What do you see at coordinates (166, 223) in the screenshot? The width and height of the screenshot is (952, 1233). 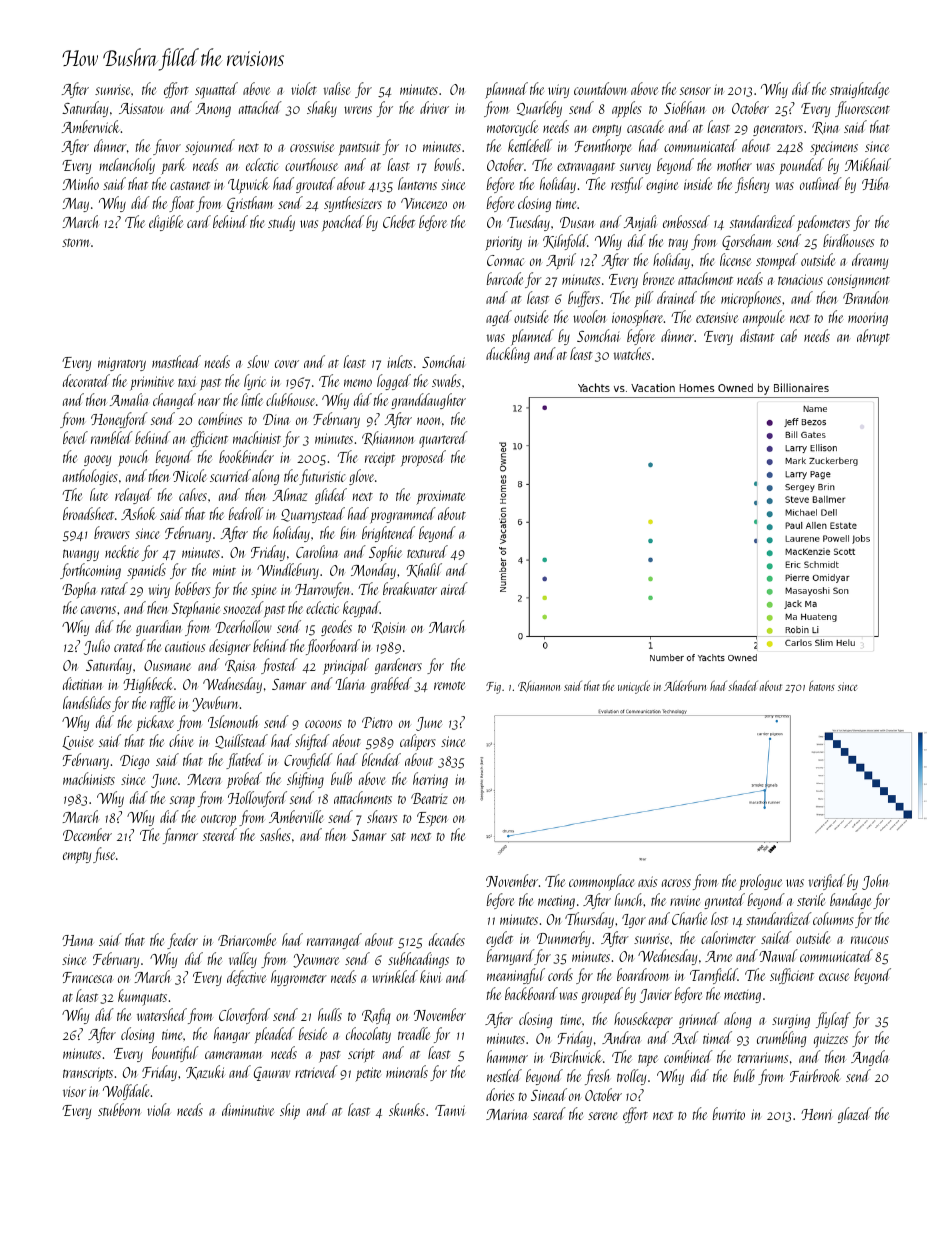 I see `eligible` at bounding box center [166, 223].
